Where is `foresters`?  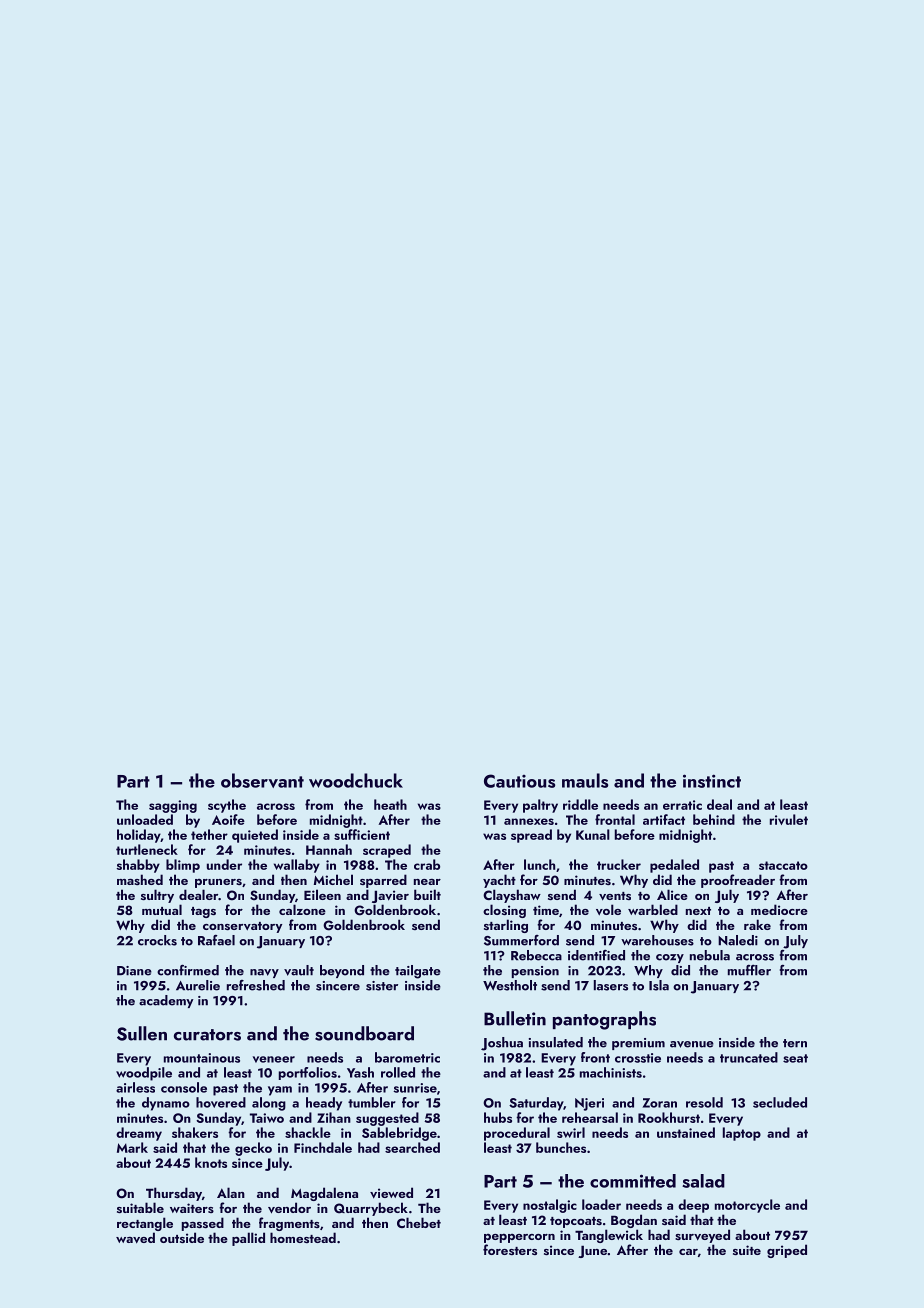 foresters is located at coordinates (510, 1249).
